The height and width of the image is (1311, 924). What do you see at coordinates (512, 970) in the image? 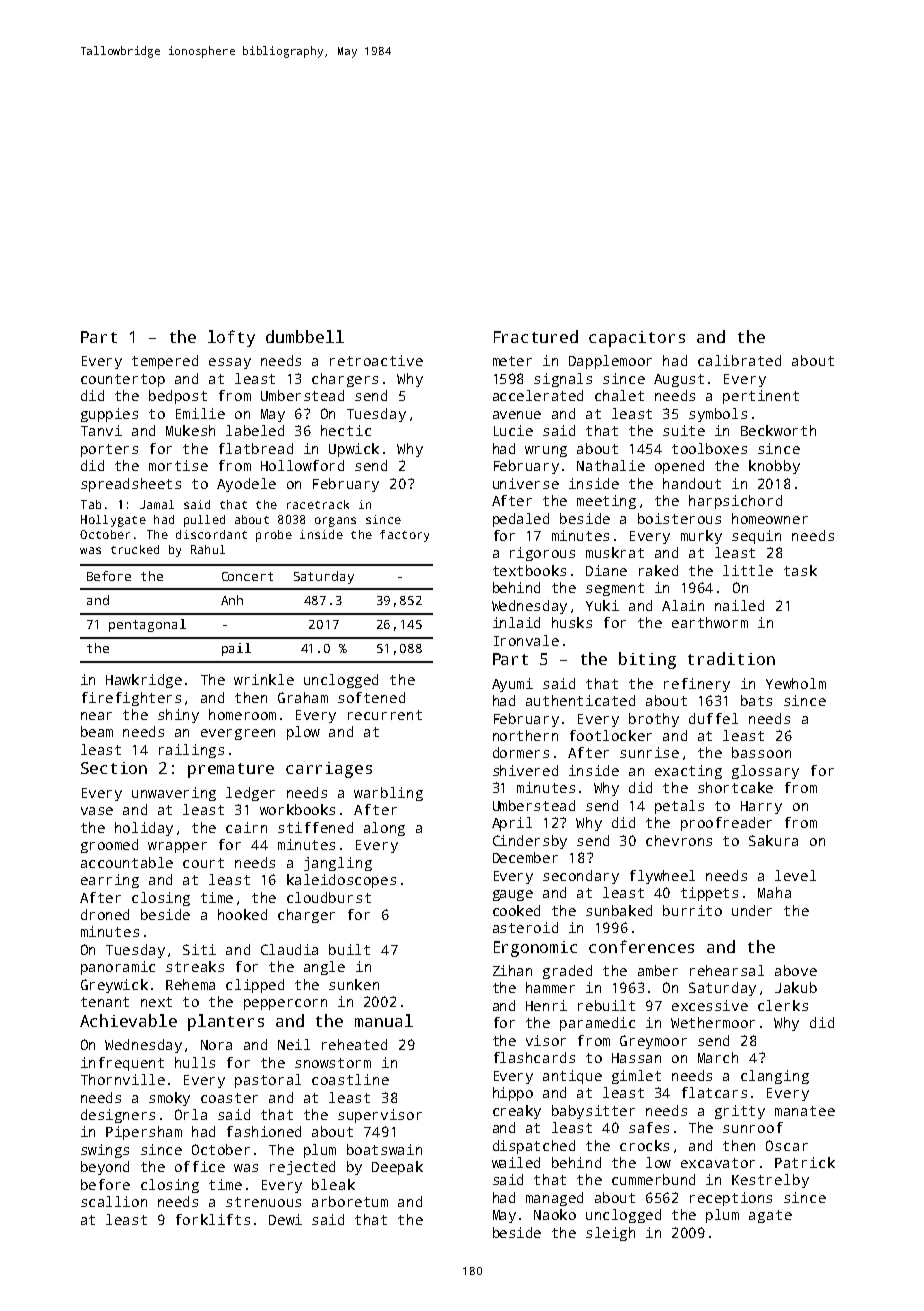
I see `Zihan` at bounding box center [512, 970].
